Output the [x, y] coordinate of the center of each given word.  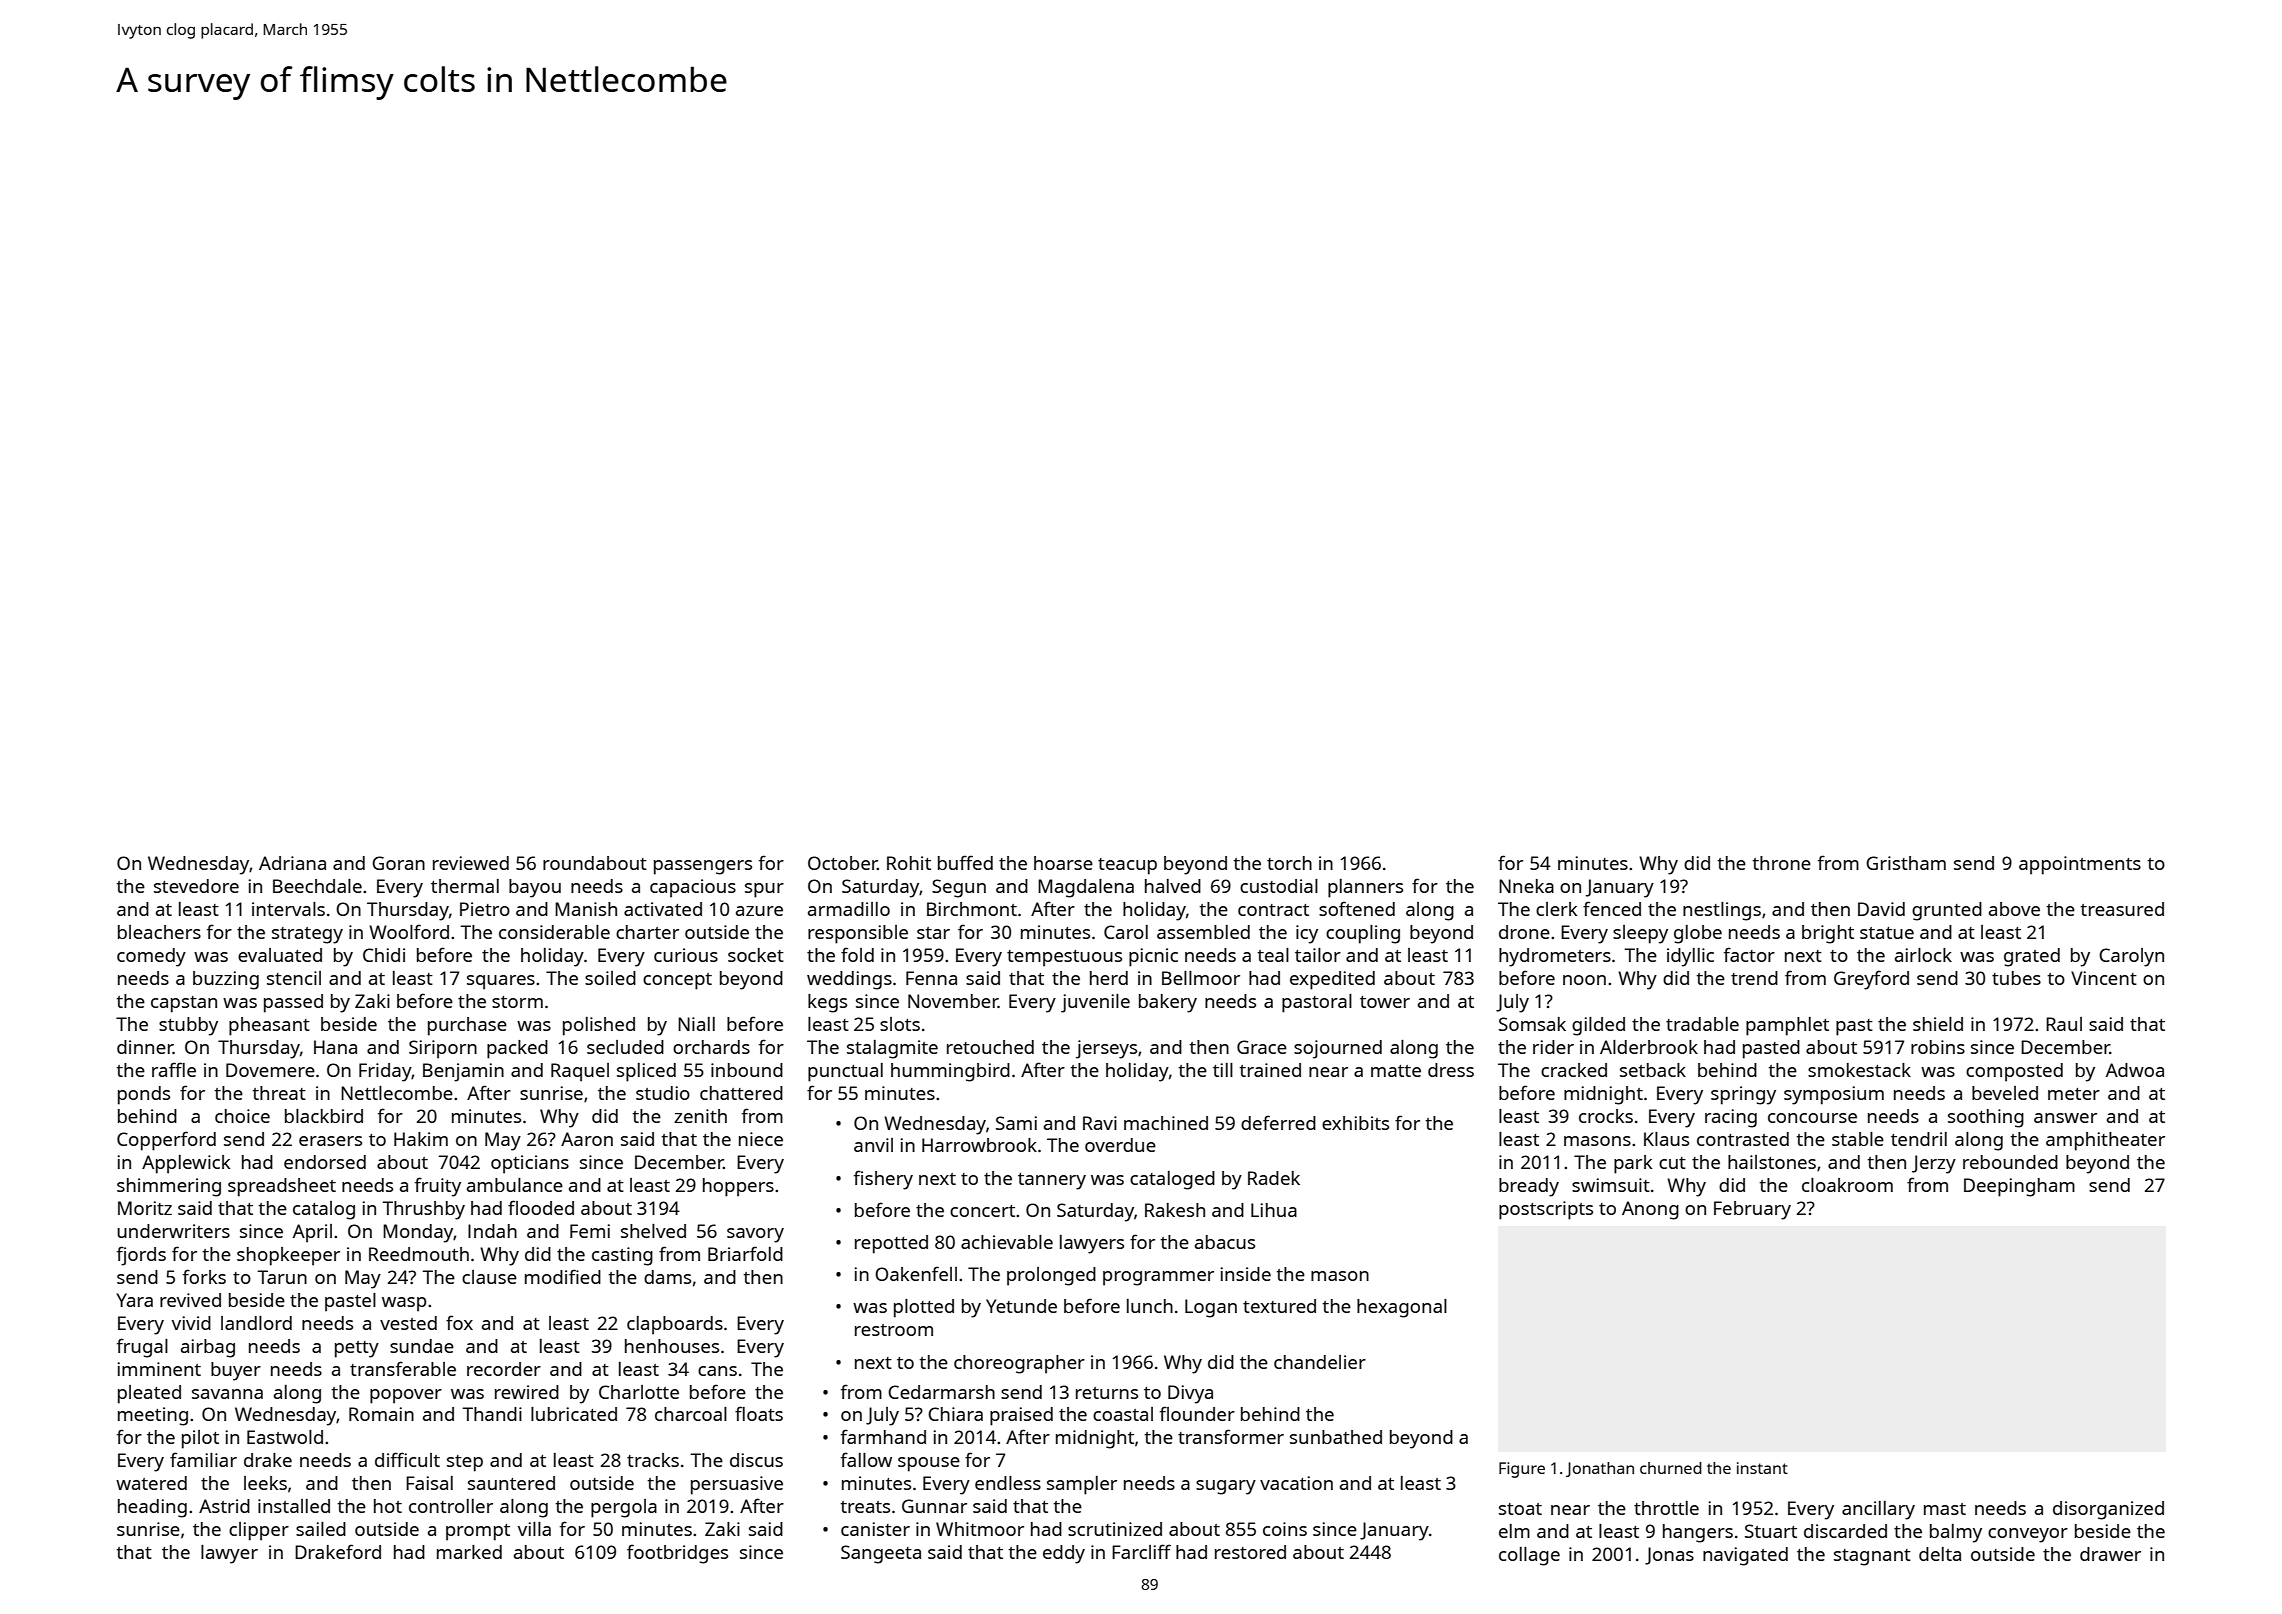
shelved [653, 1231]
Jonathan [1600, 1469]
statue [1887, 933]
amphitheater [2105, 1141]
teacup [1127, 866]
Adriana [292, 863]
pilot [200, 1439]
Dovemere [270, 1070]
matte [1396, 1071]
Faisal [429, 1483]
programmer [1158, 1278]
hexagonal [1402, 1308]
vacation [1296, 1483]
